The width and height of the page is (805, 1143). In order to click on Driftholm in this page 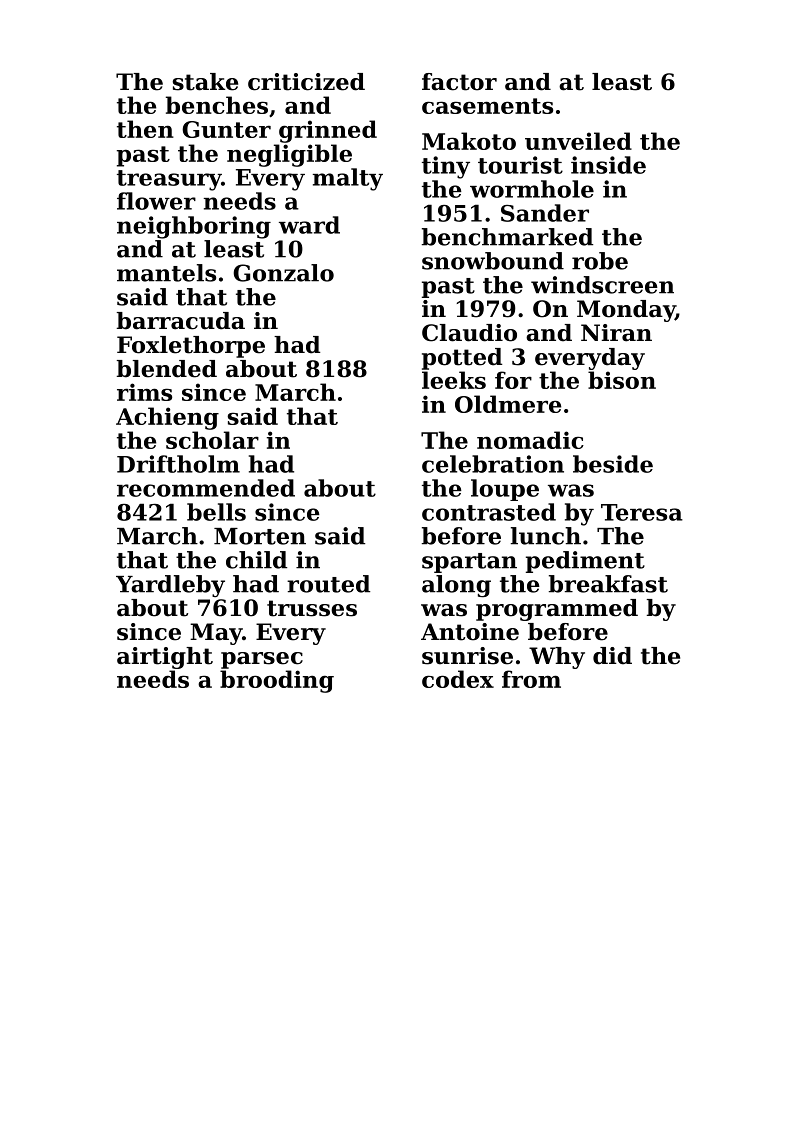, I will do `click(178, 464)`.
